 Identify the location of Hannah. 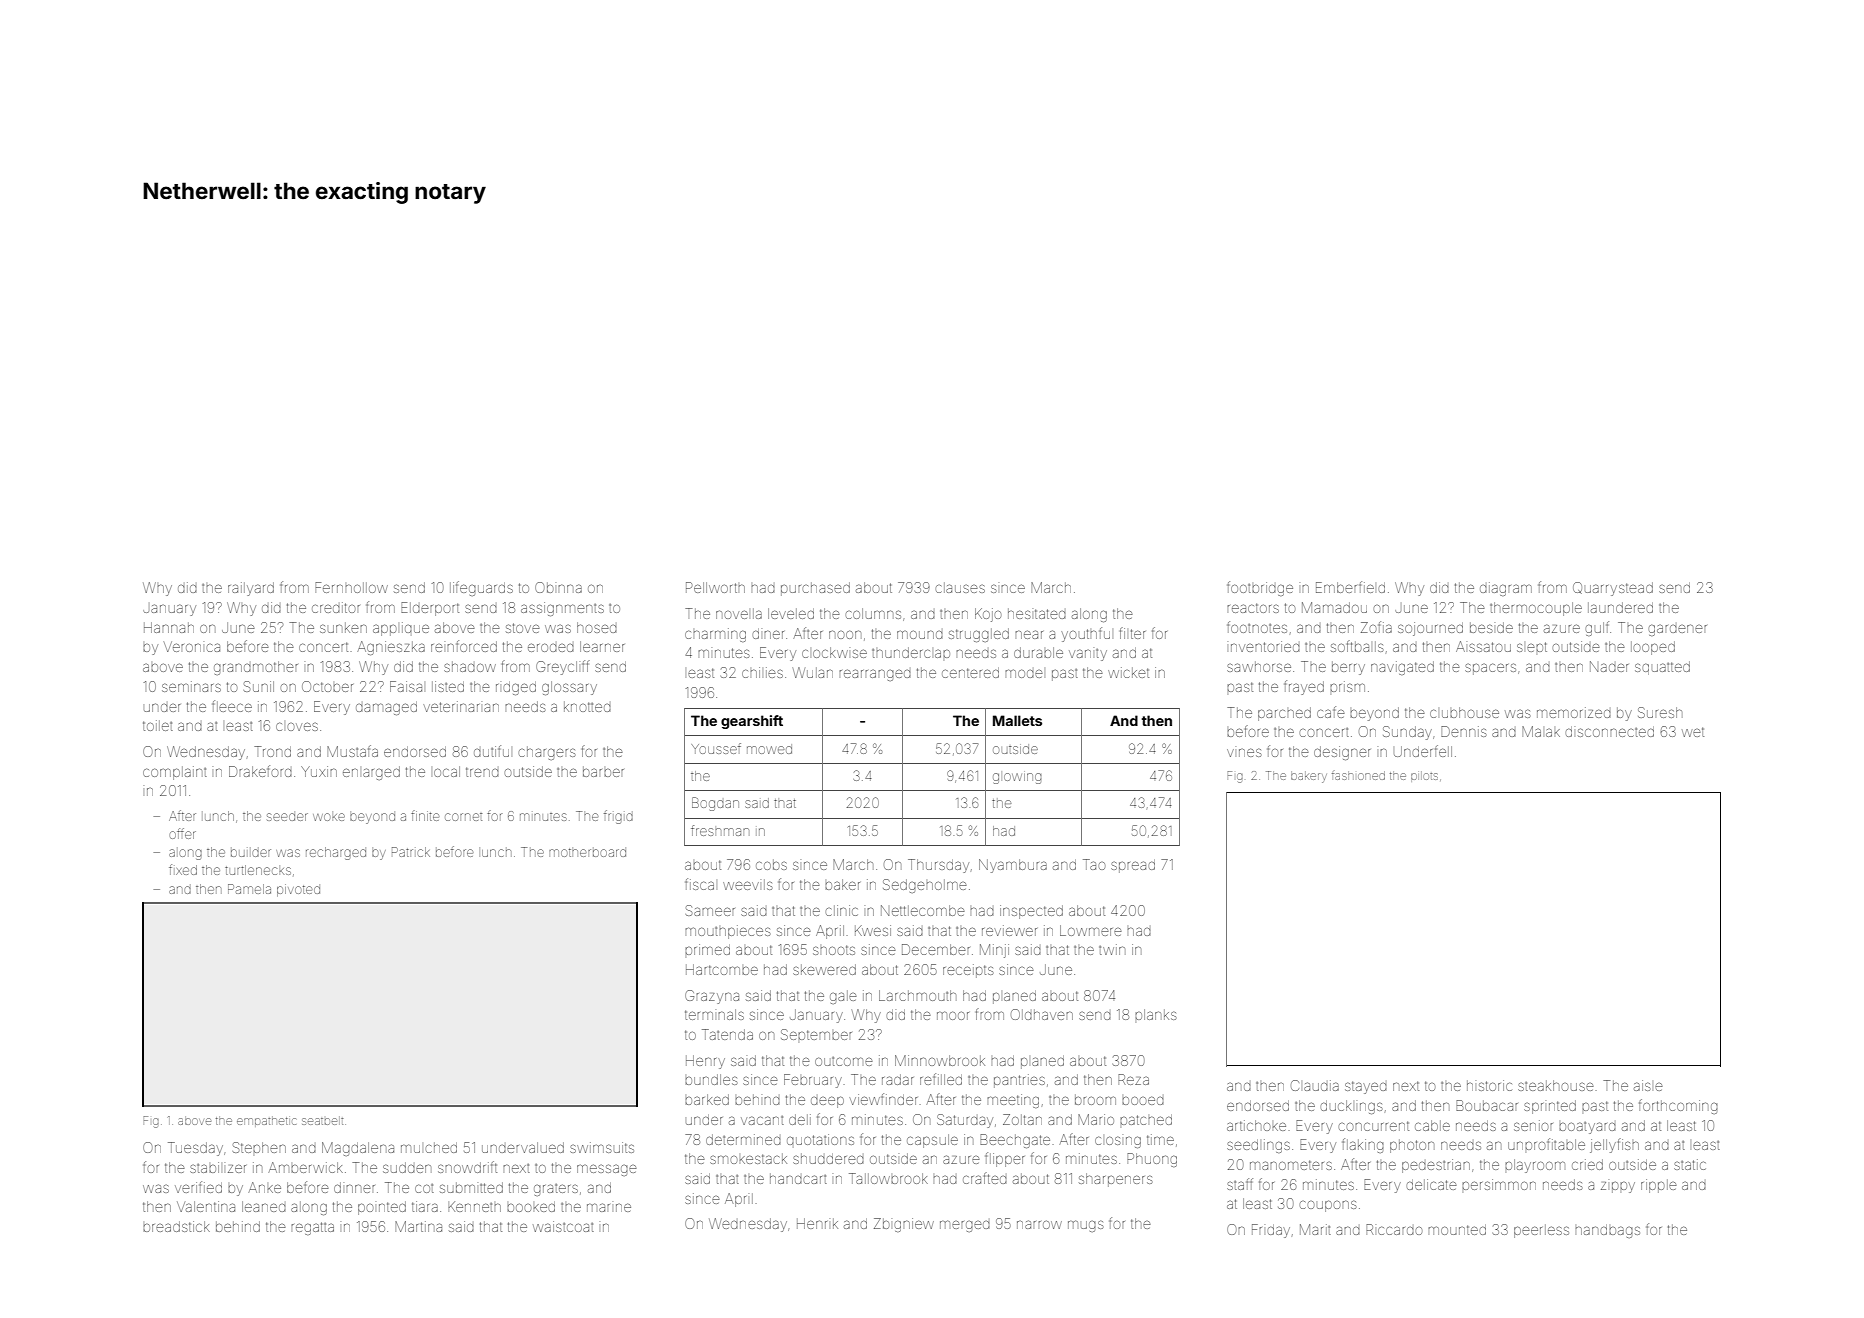
(169, 627).
